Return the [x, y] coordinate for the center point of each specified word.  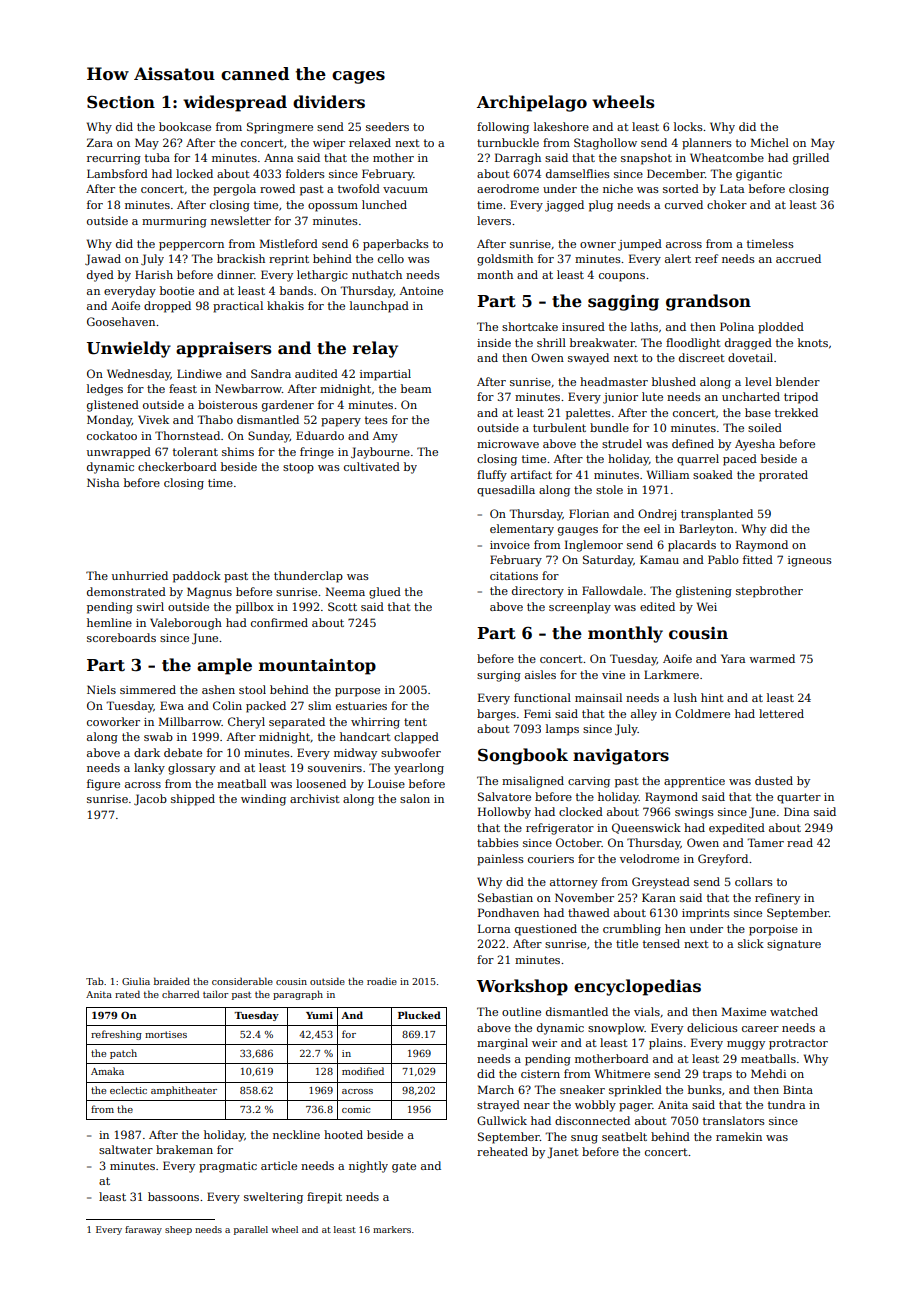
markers [392, 1229]
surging [499, 676]
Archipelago [532, 103]
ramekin [739, 1136]
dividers [329, 102]
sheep [178, 1230]
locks [688, 126]
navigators [621, 757]
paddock [197, 577]
